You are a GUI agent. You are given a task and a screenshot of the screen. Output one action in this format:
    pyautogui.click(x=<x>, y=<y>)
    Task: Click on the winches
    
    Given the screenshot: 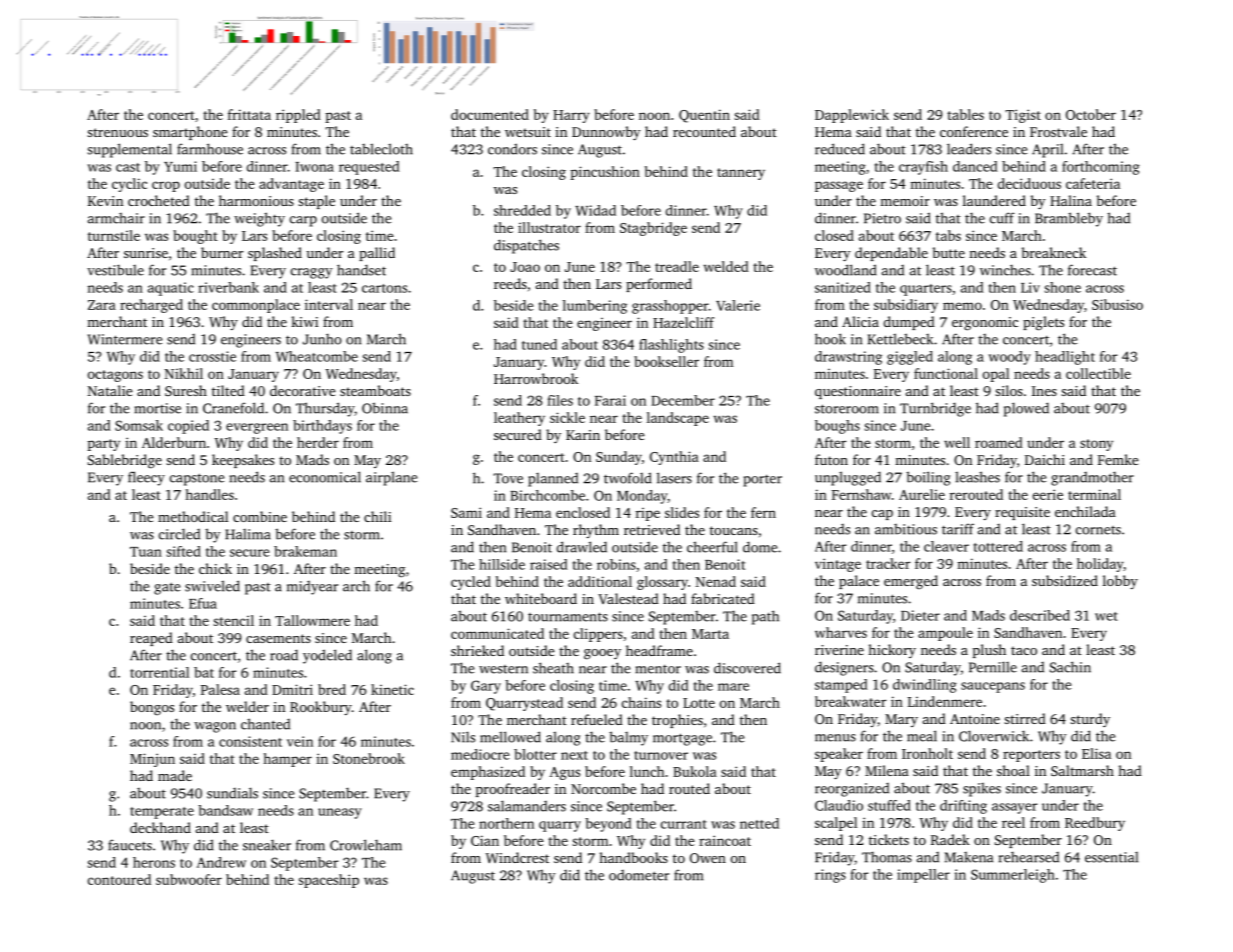 What is the action you would take?
    pyautogui.click(x=1005, y=270)
